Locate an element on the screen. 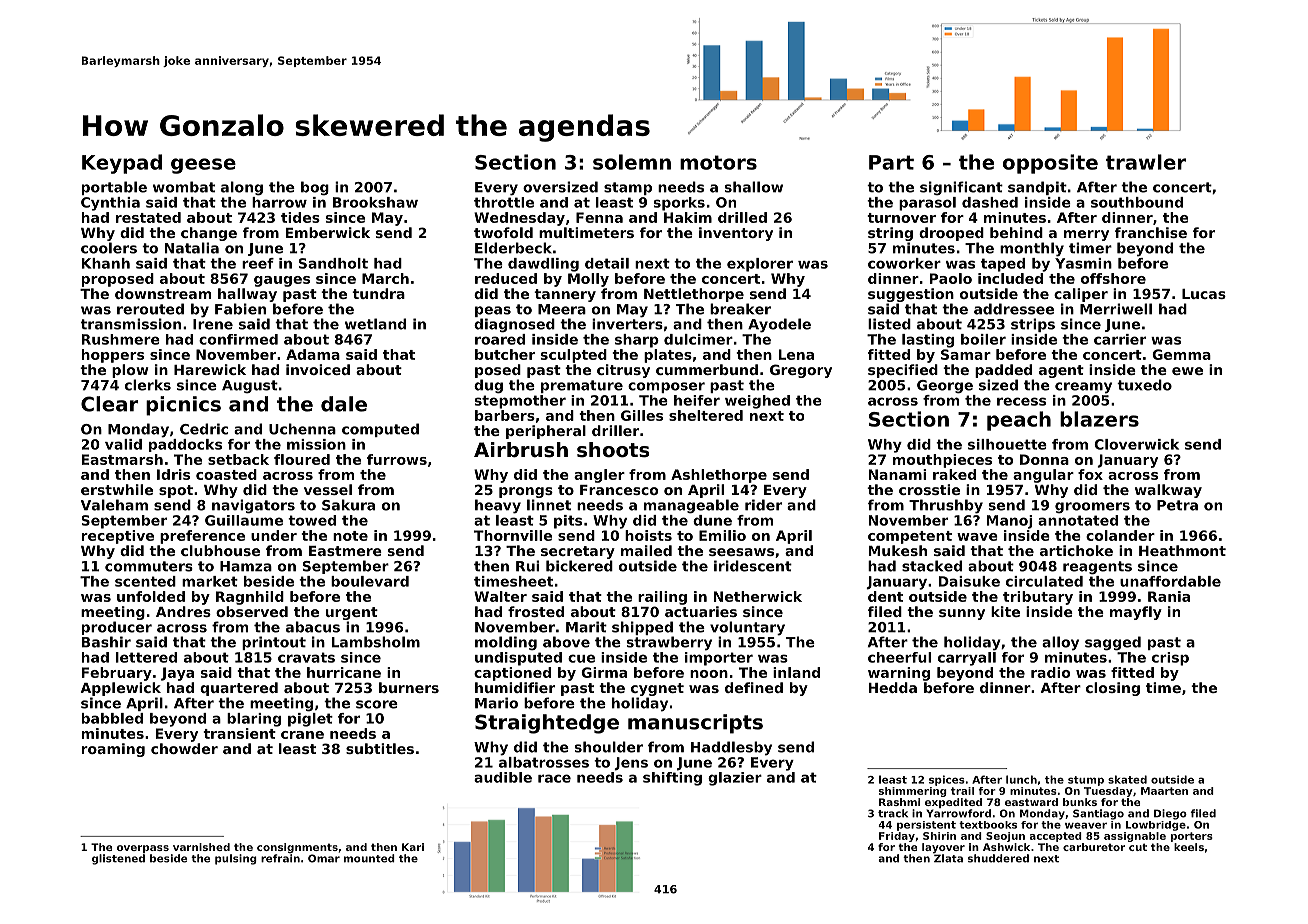 The height and width of the screenshot is (924, 1308). Clear is located at coordinates (109, 404).
